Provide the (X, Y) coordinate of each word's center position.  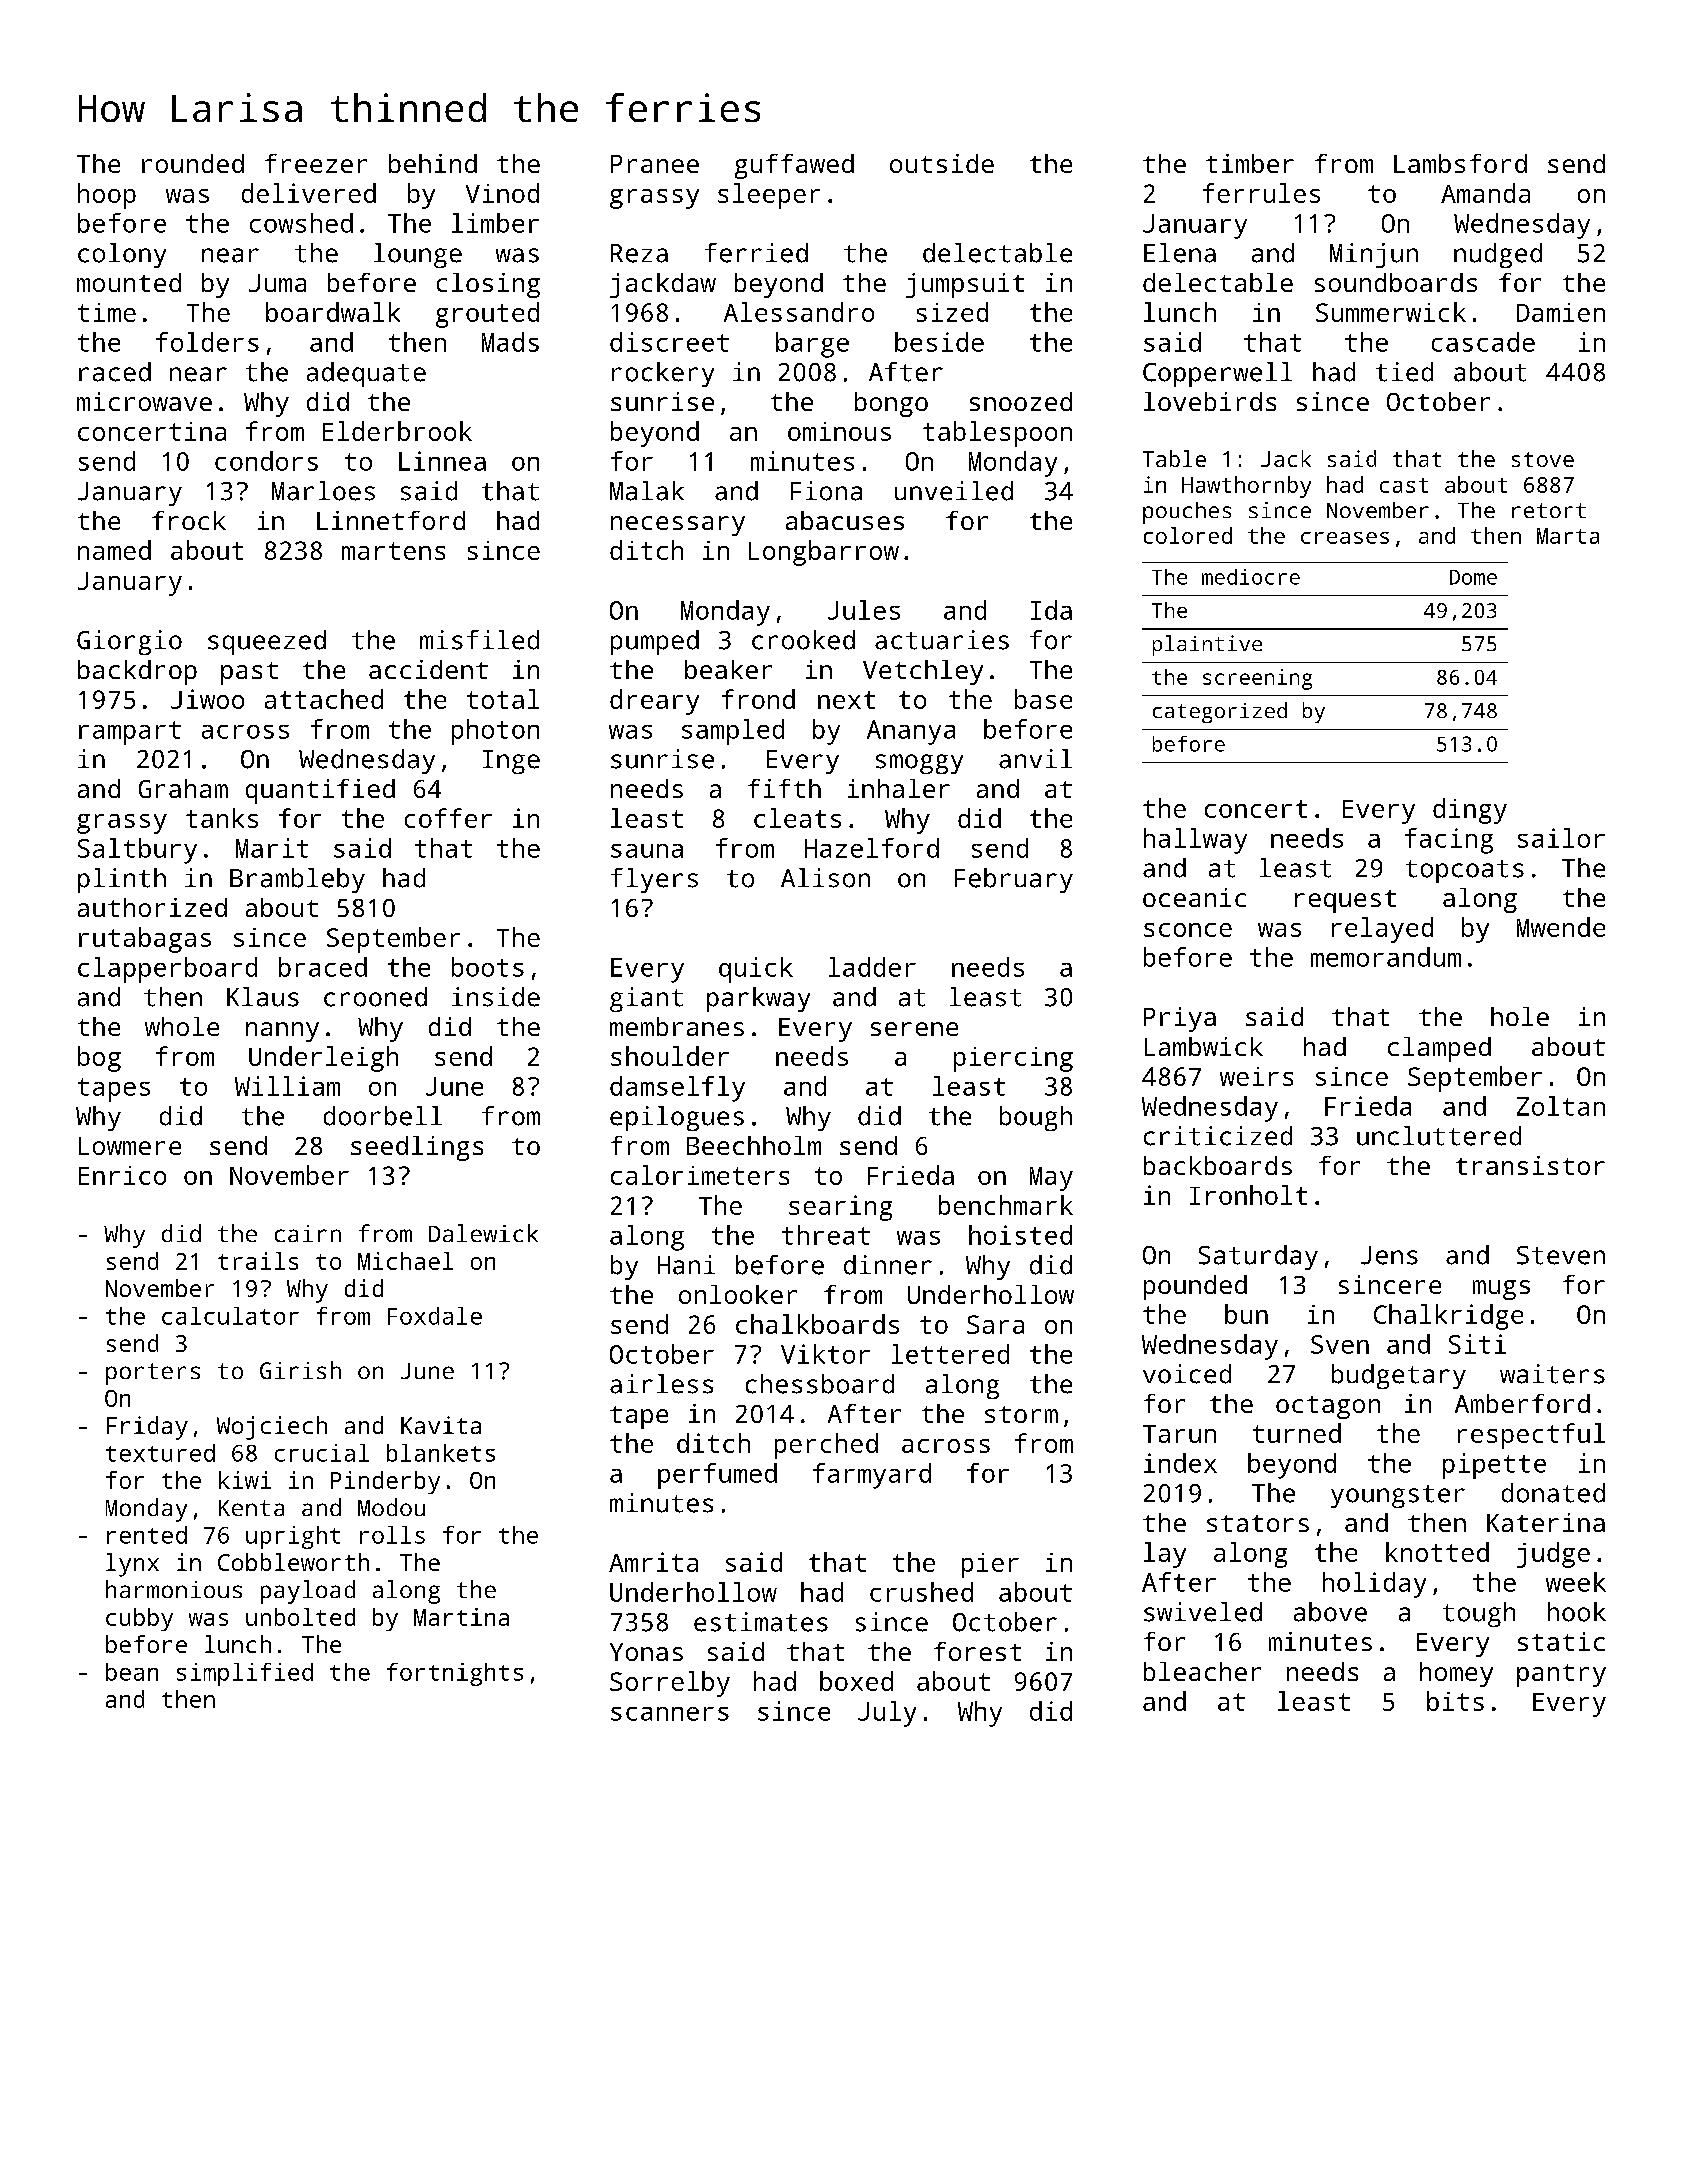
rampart (130, 733)
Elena (1180, 253)
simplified (245, 1674)
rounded (193, 163)
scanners (670, 1714)
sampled (733, 732)
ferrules (1261, 193)
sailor (1561, 838)
